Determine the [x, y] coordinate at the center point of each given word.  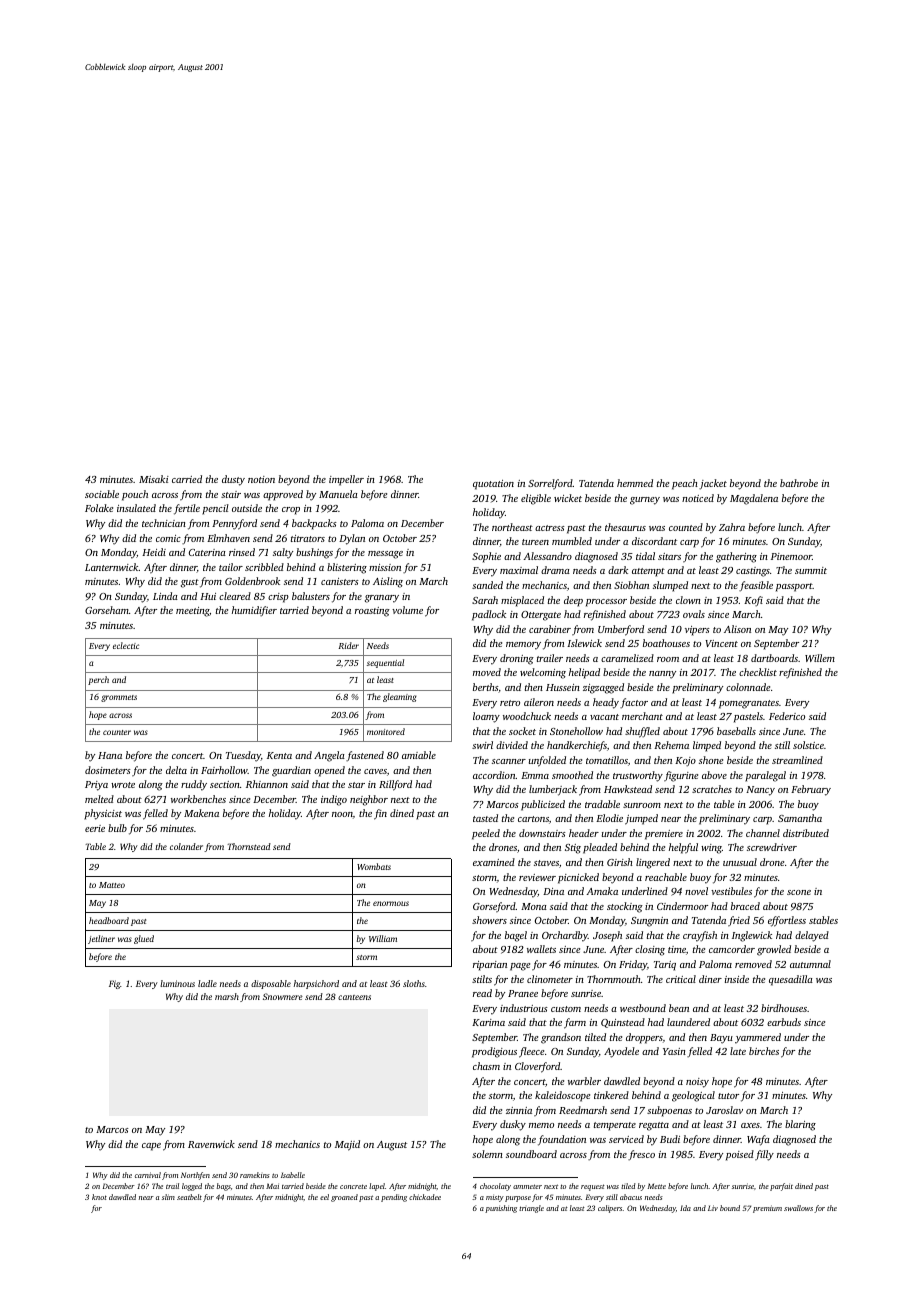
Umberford [621, 630]
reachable [666, 877]
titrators [308, 538]
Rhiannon [267, 784]
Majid [347, 1145]
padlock [489, 615]
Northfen [195, 1176]
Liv [713, 1208]
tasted [485, 818]
